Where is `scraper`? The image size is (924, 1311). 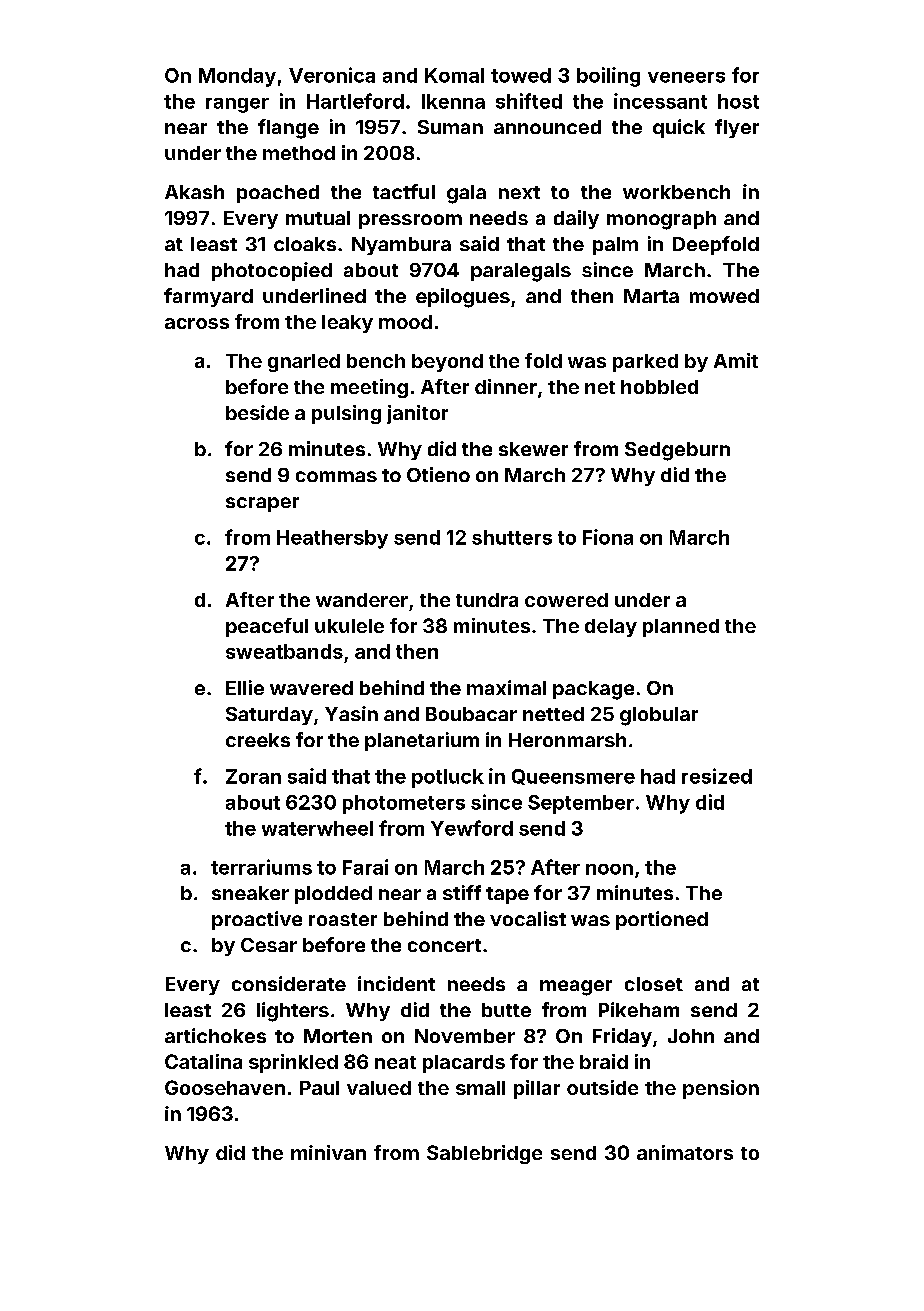
scraper is located at coordinates (262, 504).
